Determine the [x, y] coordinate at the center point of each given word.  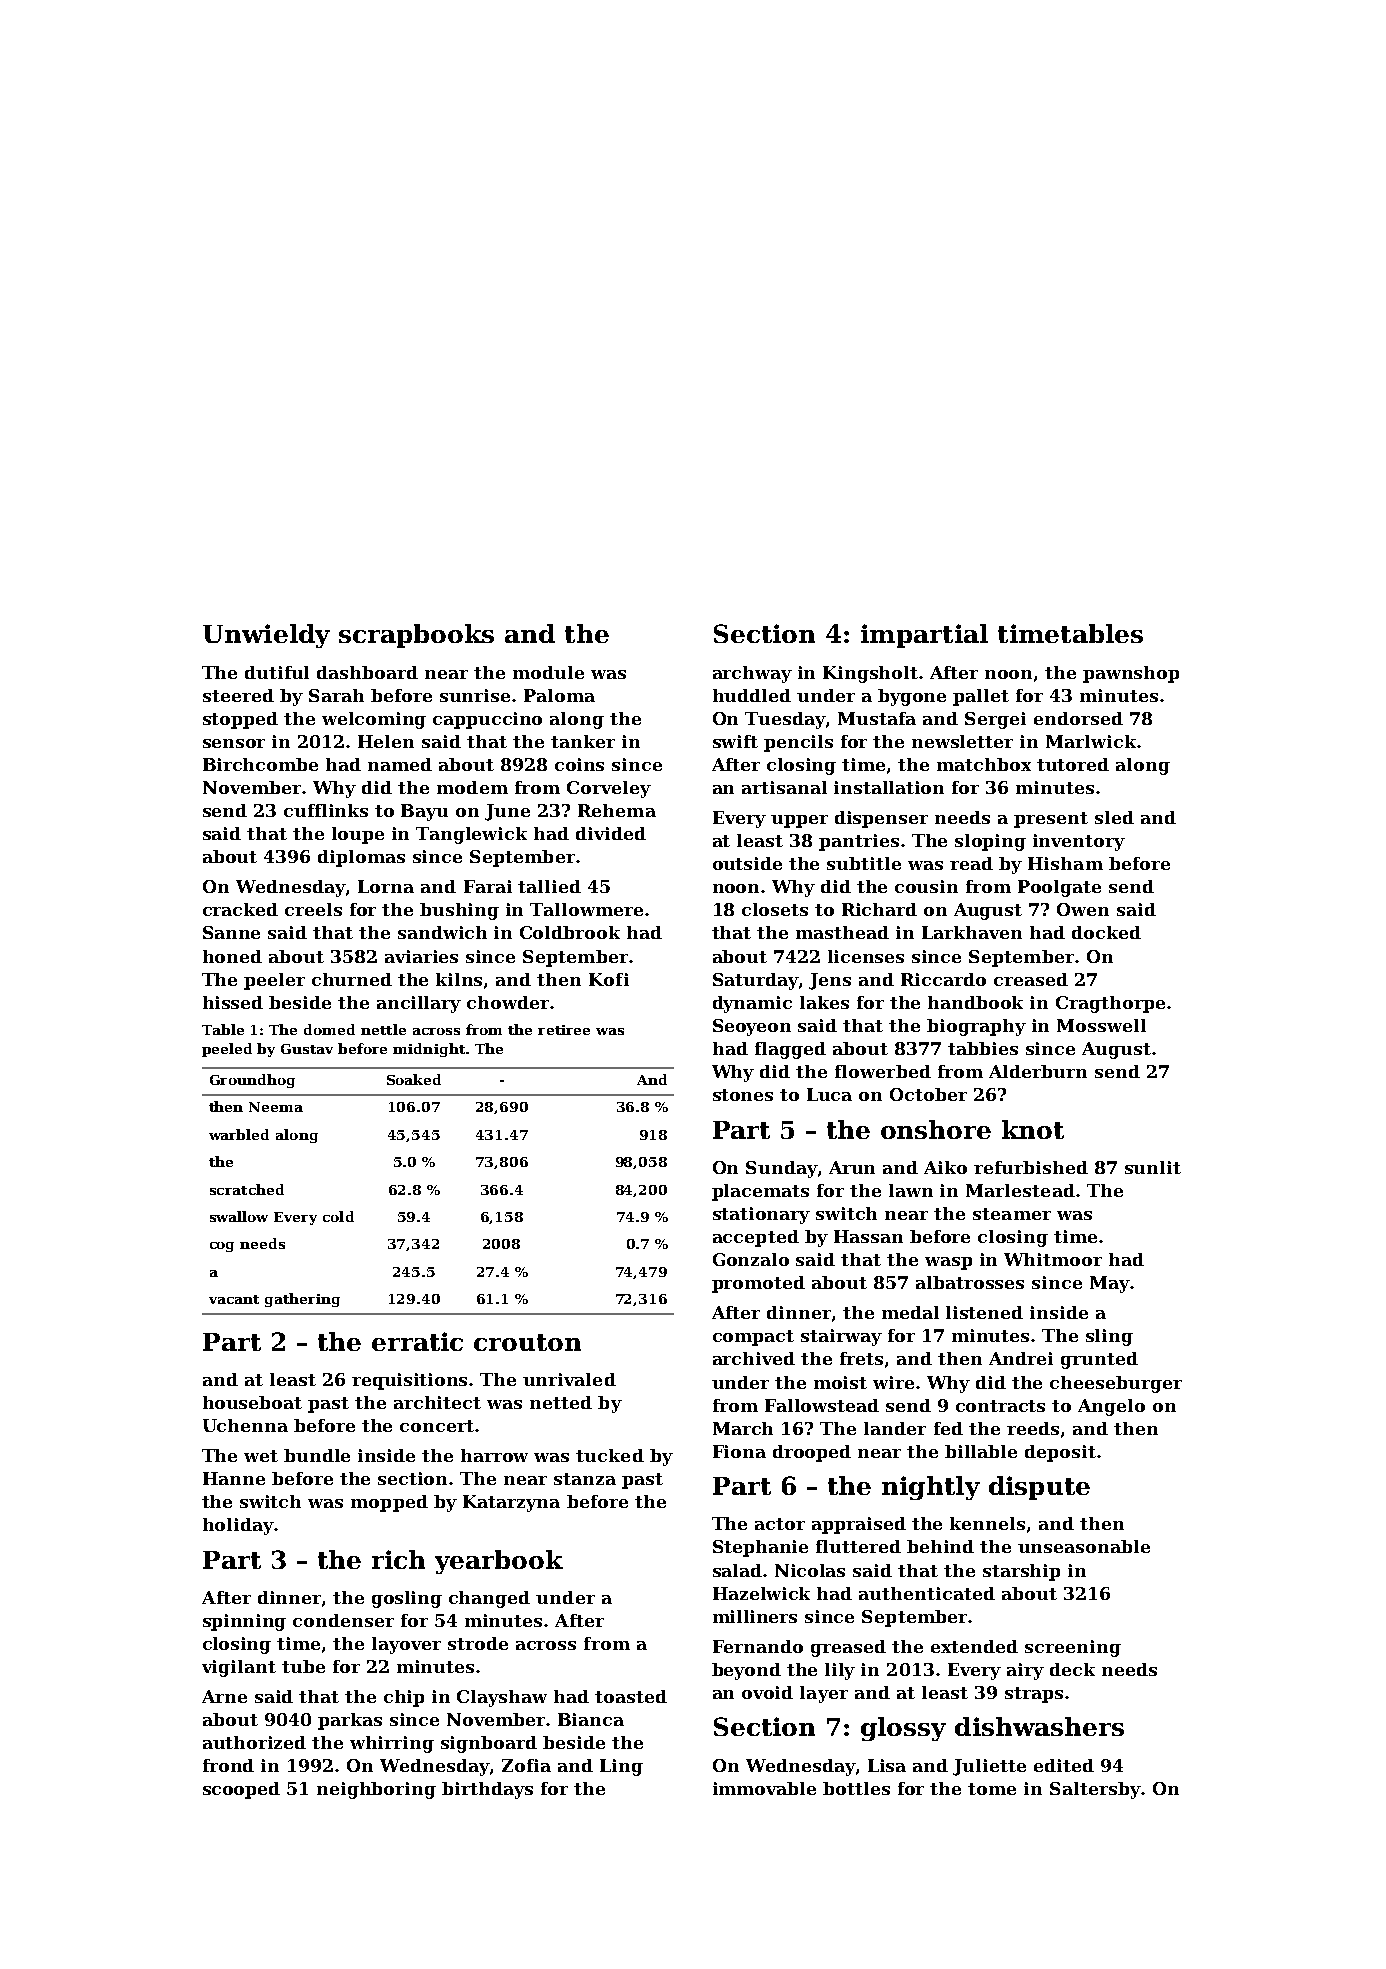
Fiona [739, 1451]
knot [1033, 1129]
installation [889, 787]
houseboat [252, 1402]
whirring [392, 1744]
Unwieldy [266, 636]
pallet [981, 697]
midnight [429, 1050]
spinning [244, 1622]
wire [893, 1382]
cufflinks [326, 810]
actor [780, 1524]
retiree [564, 1030]
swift [735, 741]
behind [940, 1546]
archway [752, 674]
